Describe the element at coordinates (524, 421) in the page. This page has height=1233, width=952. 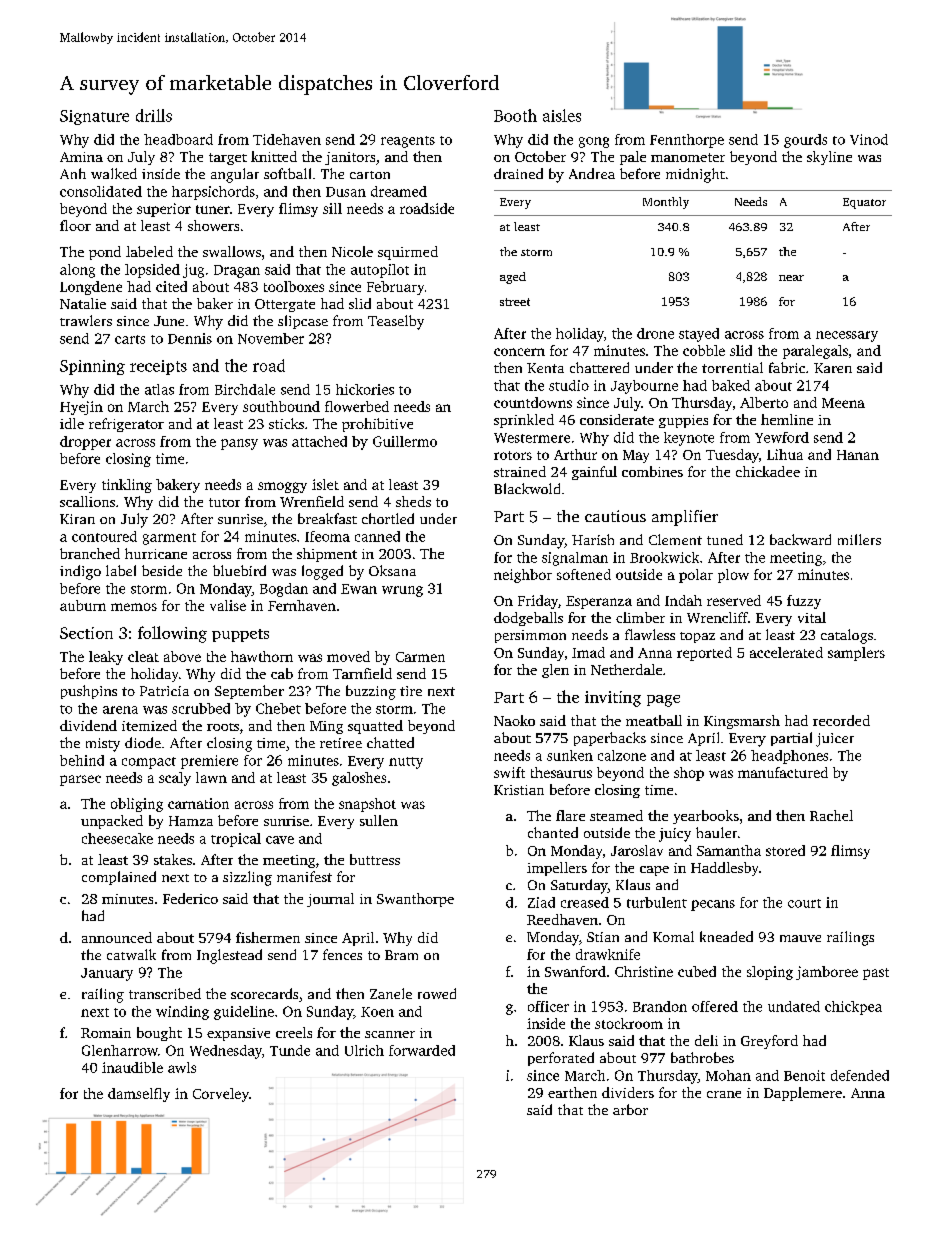
I see `sprinkled` at that location.
